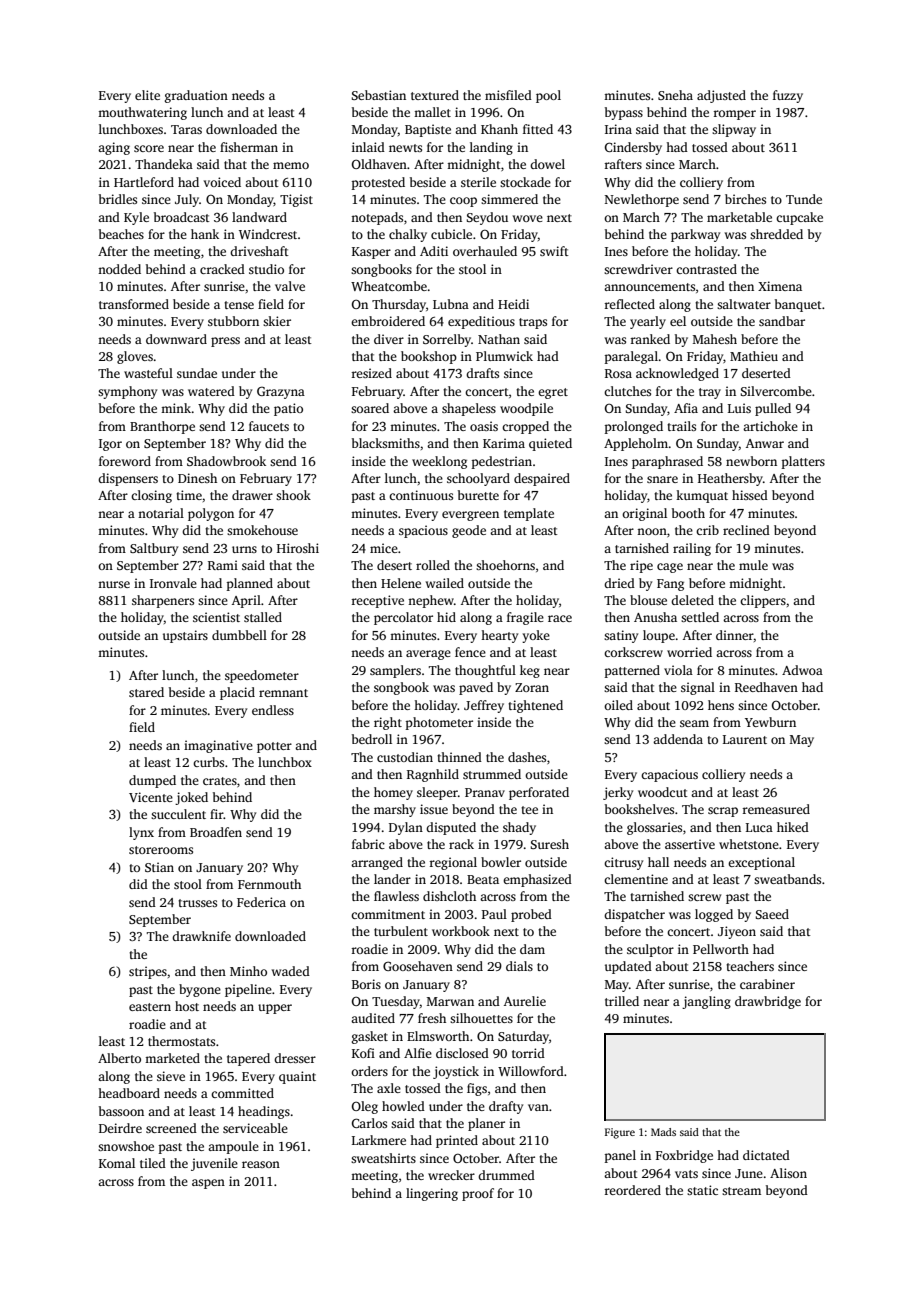 The height and width of the screenshot is (1308, 924). What do you see at coordinates (266, 269) in the screenshot?
I see `studio` at bounding box center [266, 269].
